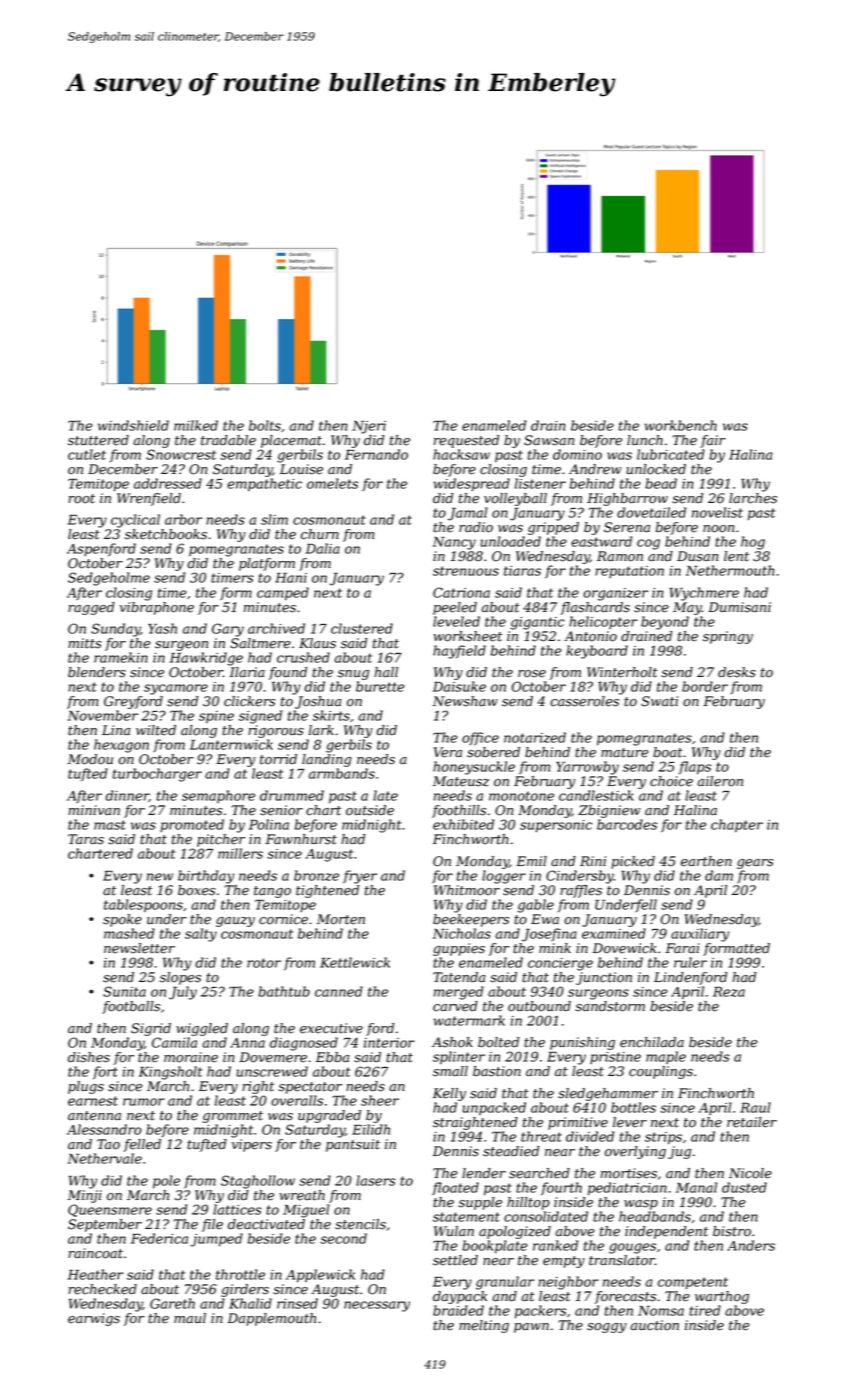 This screenshot has height=1400, width=849. What do you see at coordinates (90, 759) in the screenshot?
I see `Modou` at bounding box center [90, 759].
